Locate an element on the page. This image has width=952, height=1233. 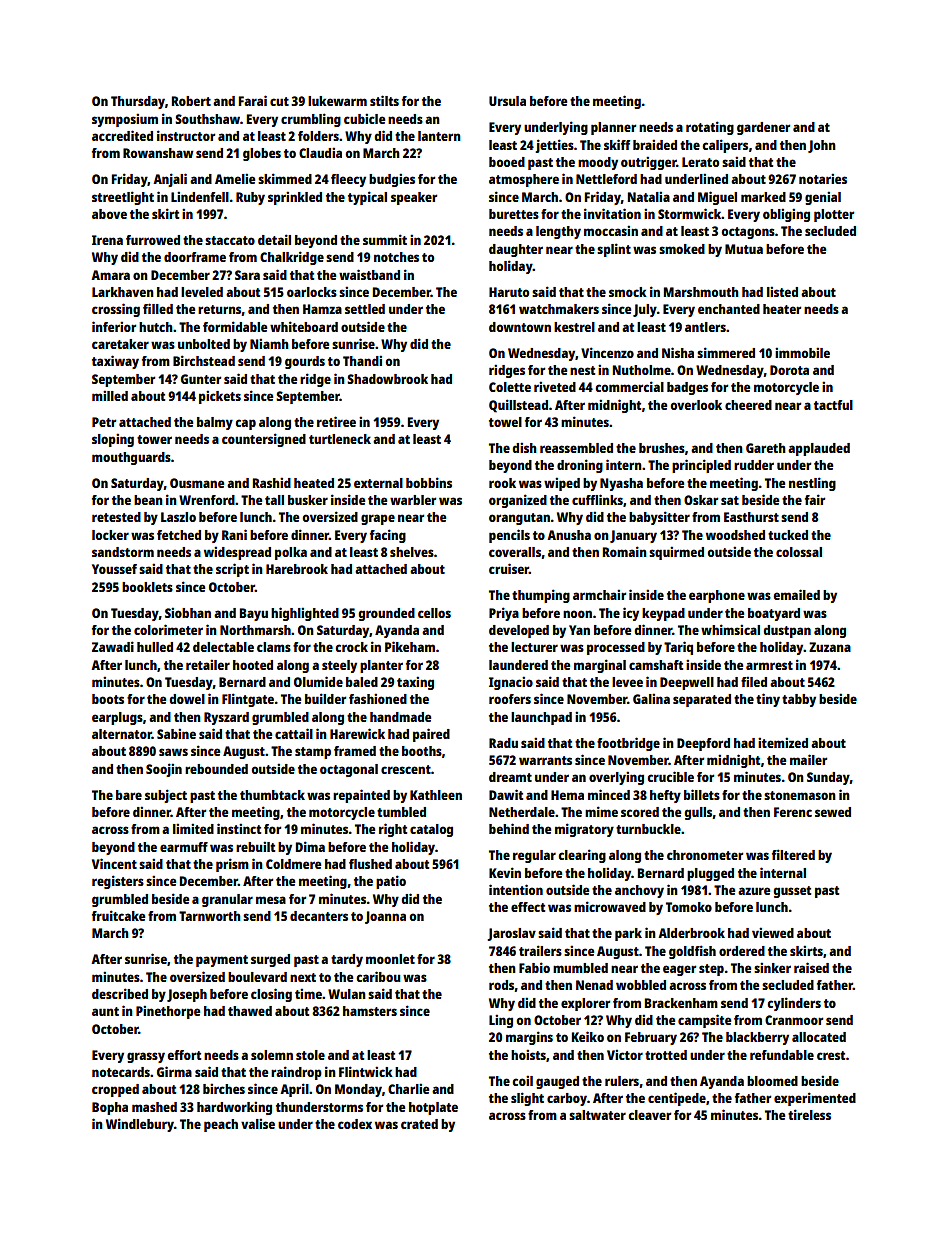
Deepwell is located at coordinates (687, 683).
